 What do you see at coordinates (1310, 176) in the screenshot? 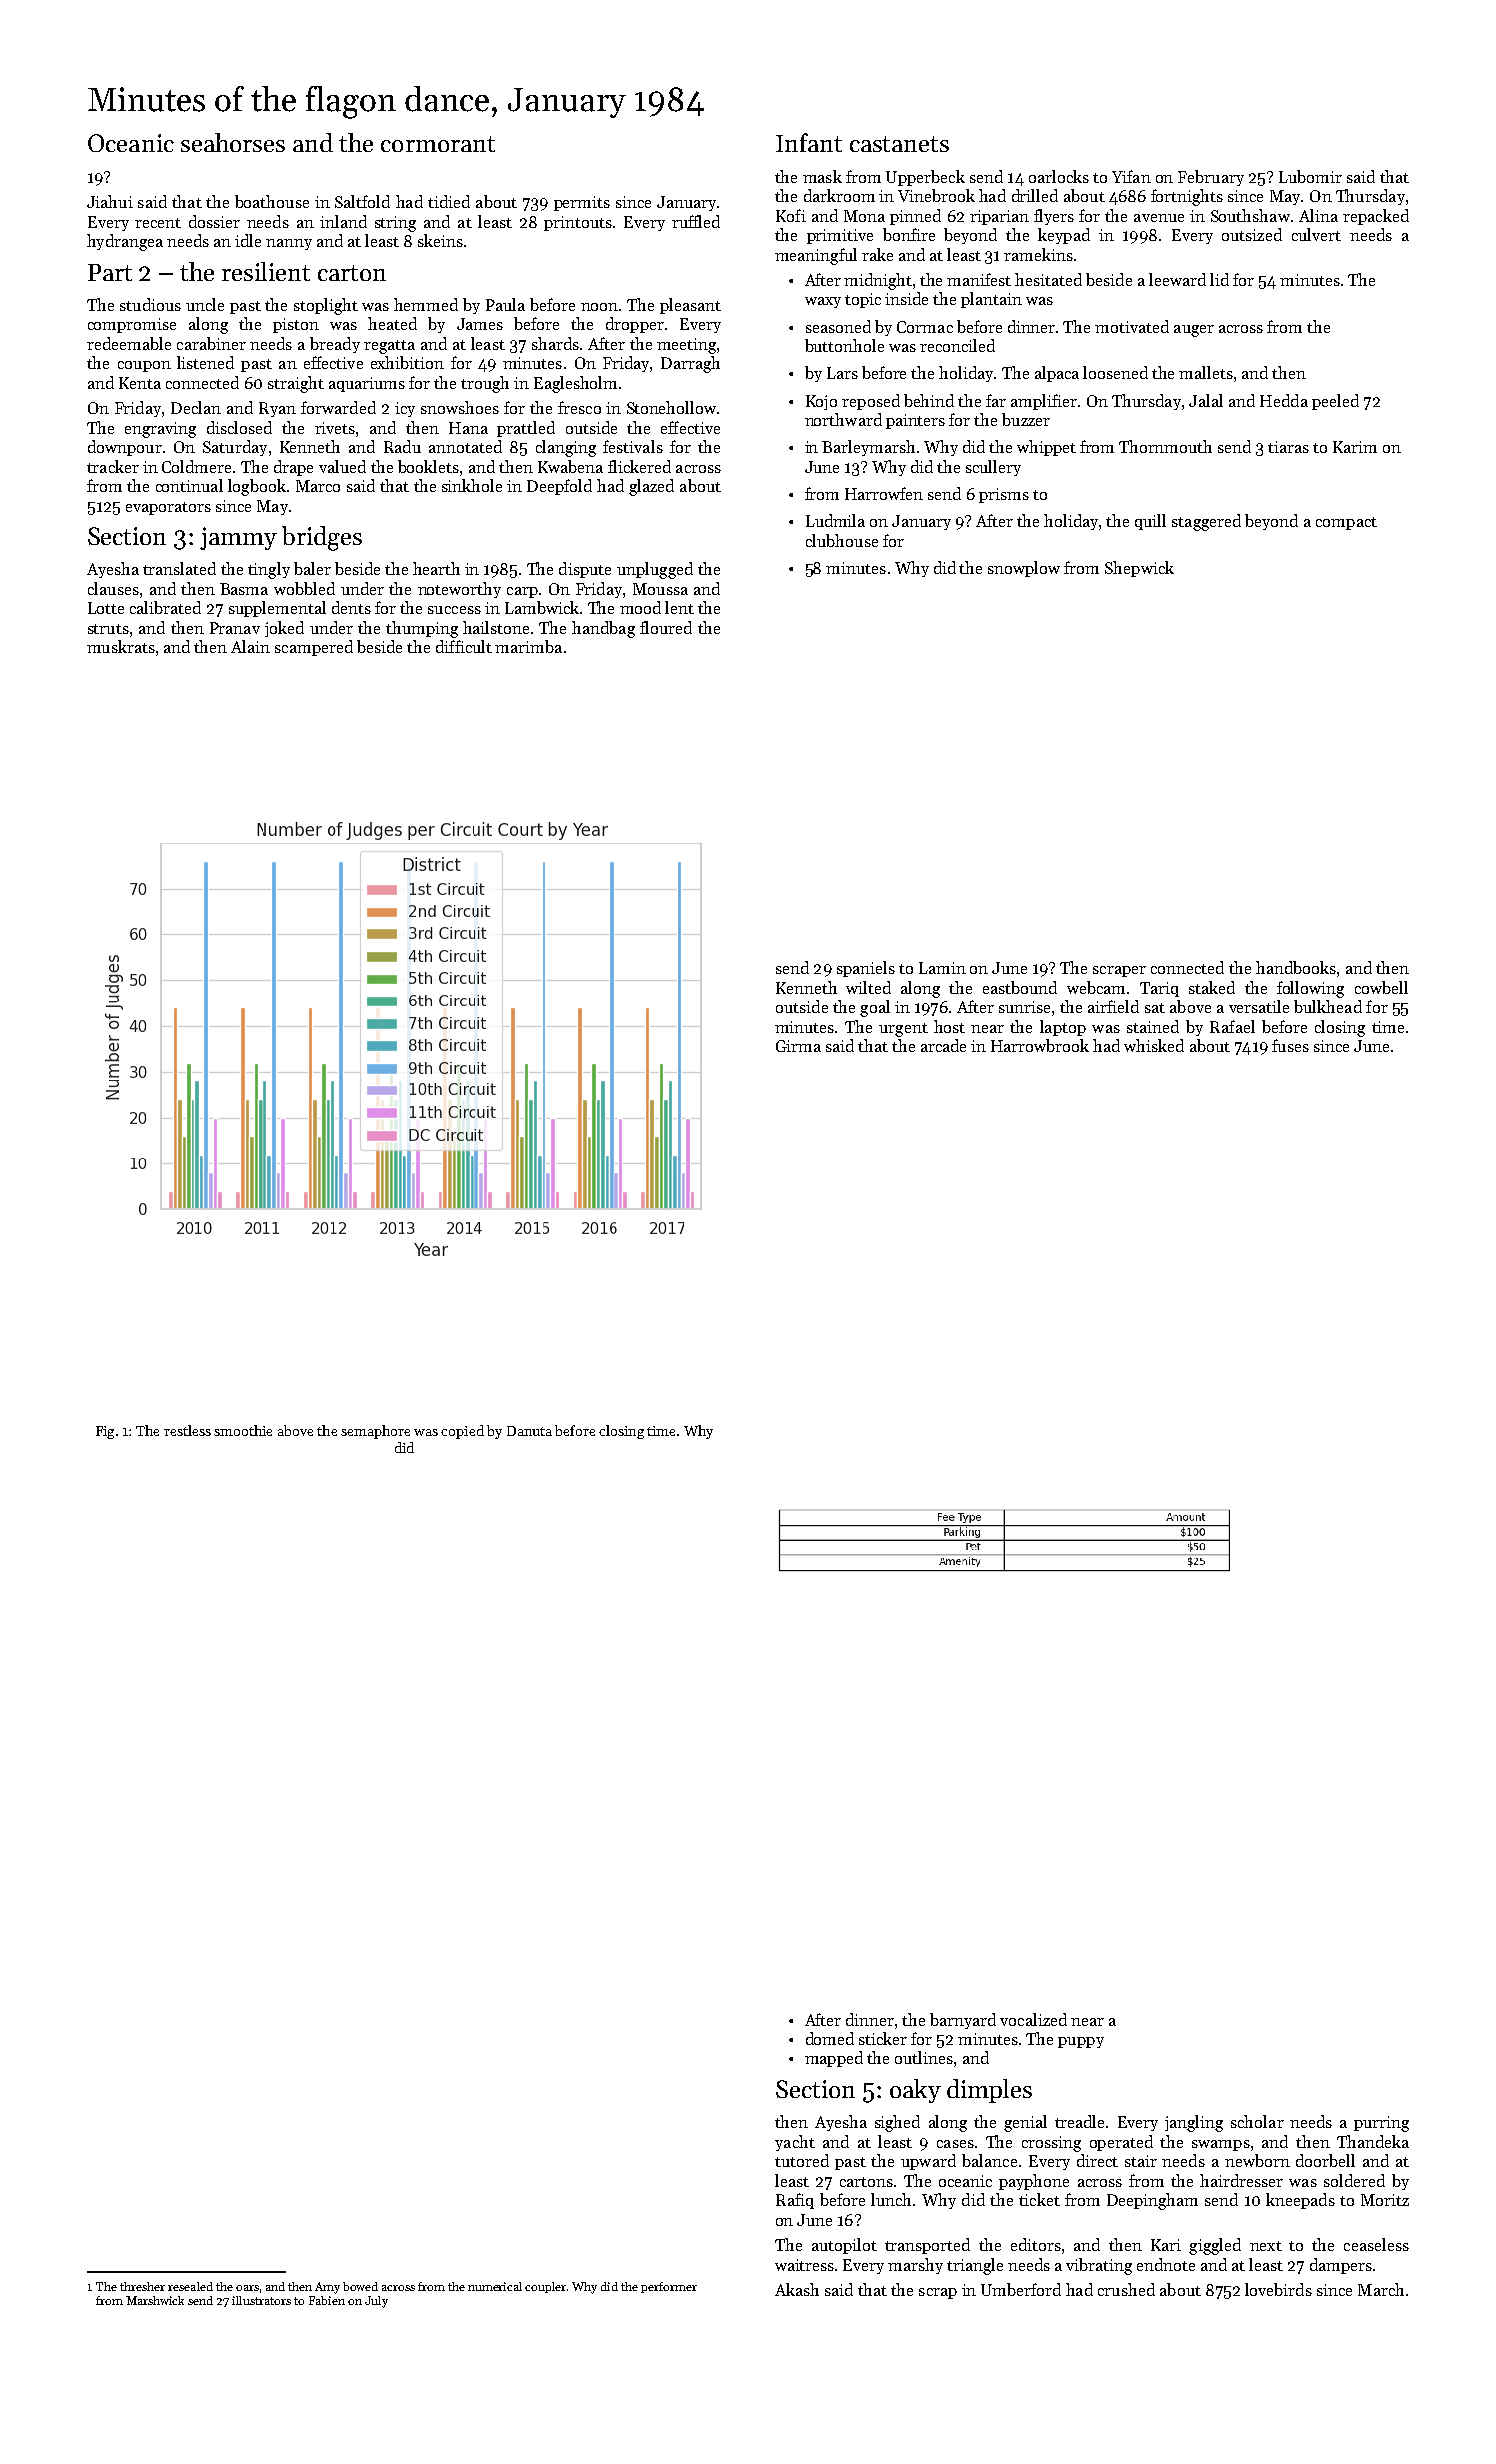
I see `Lubomir` at bounding box center [1310, 176].
